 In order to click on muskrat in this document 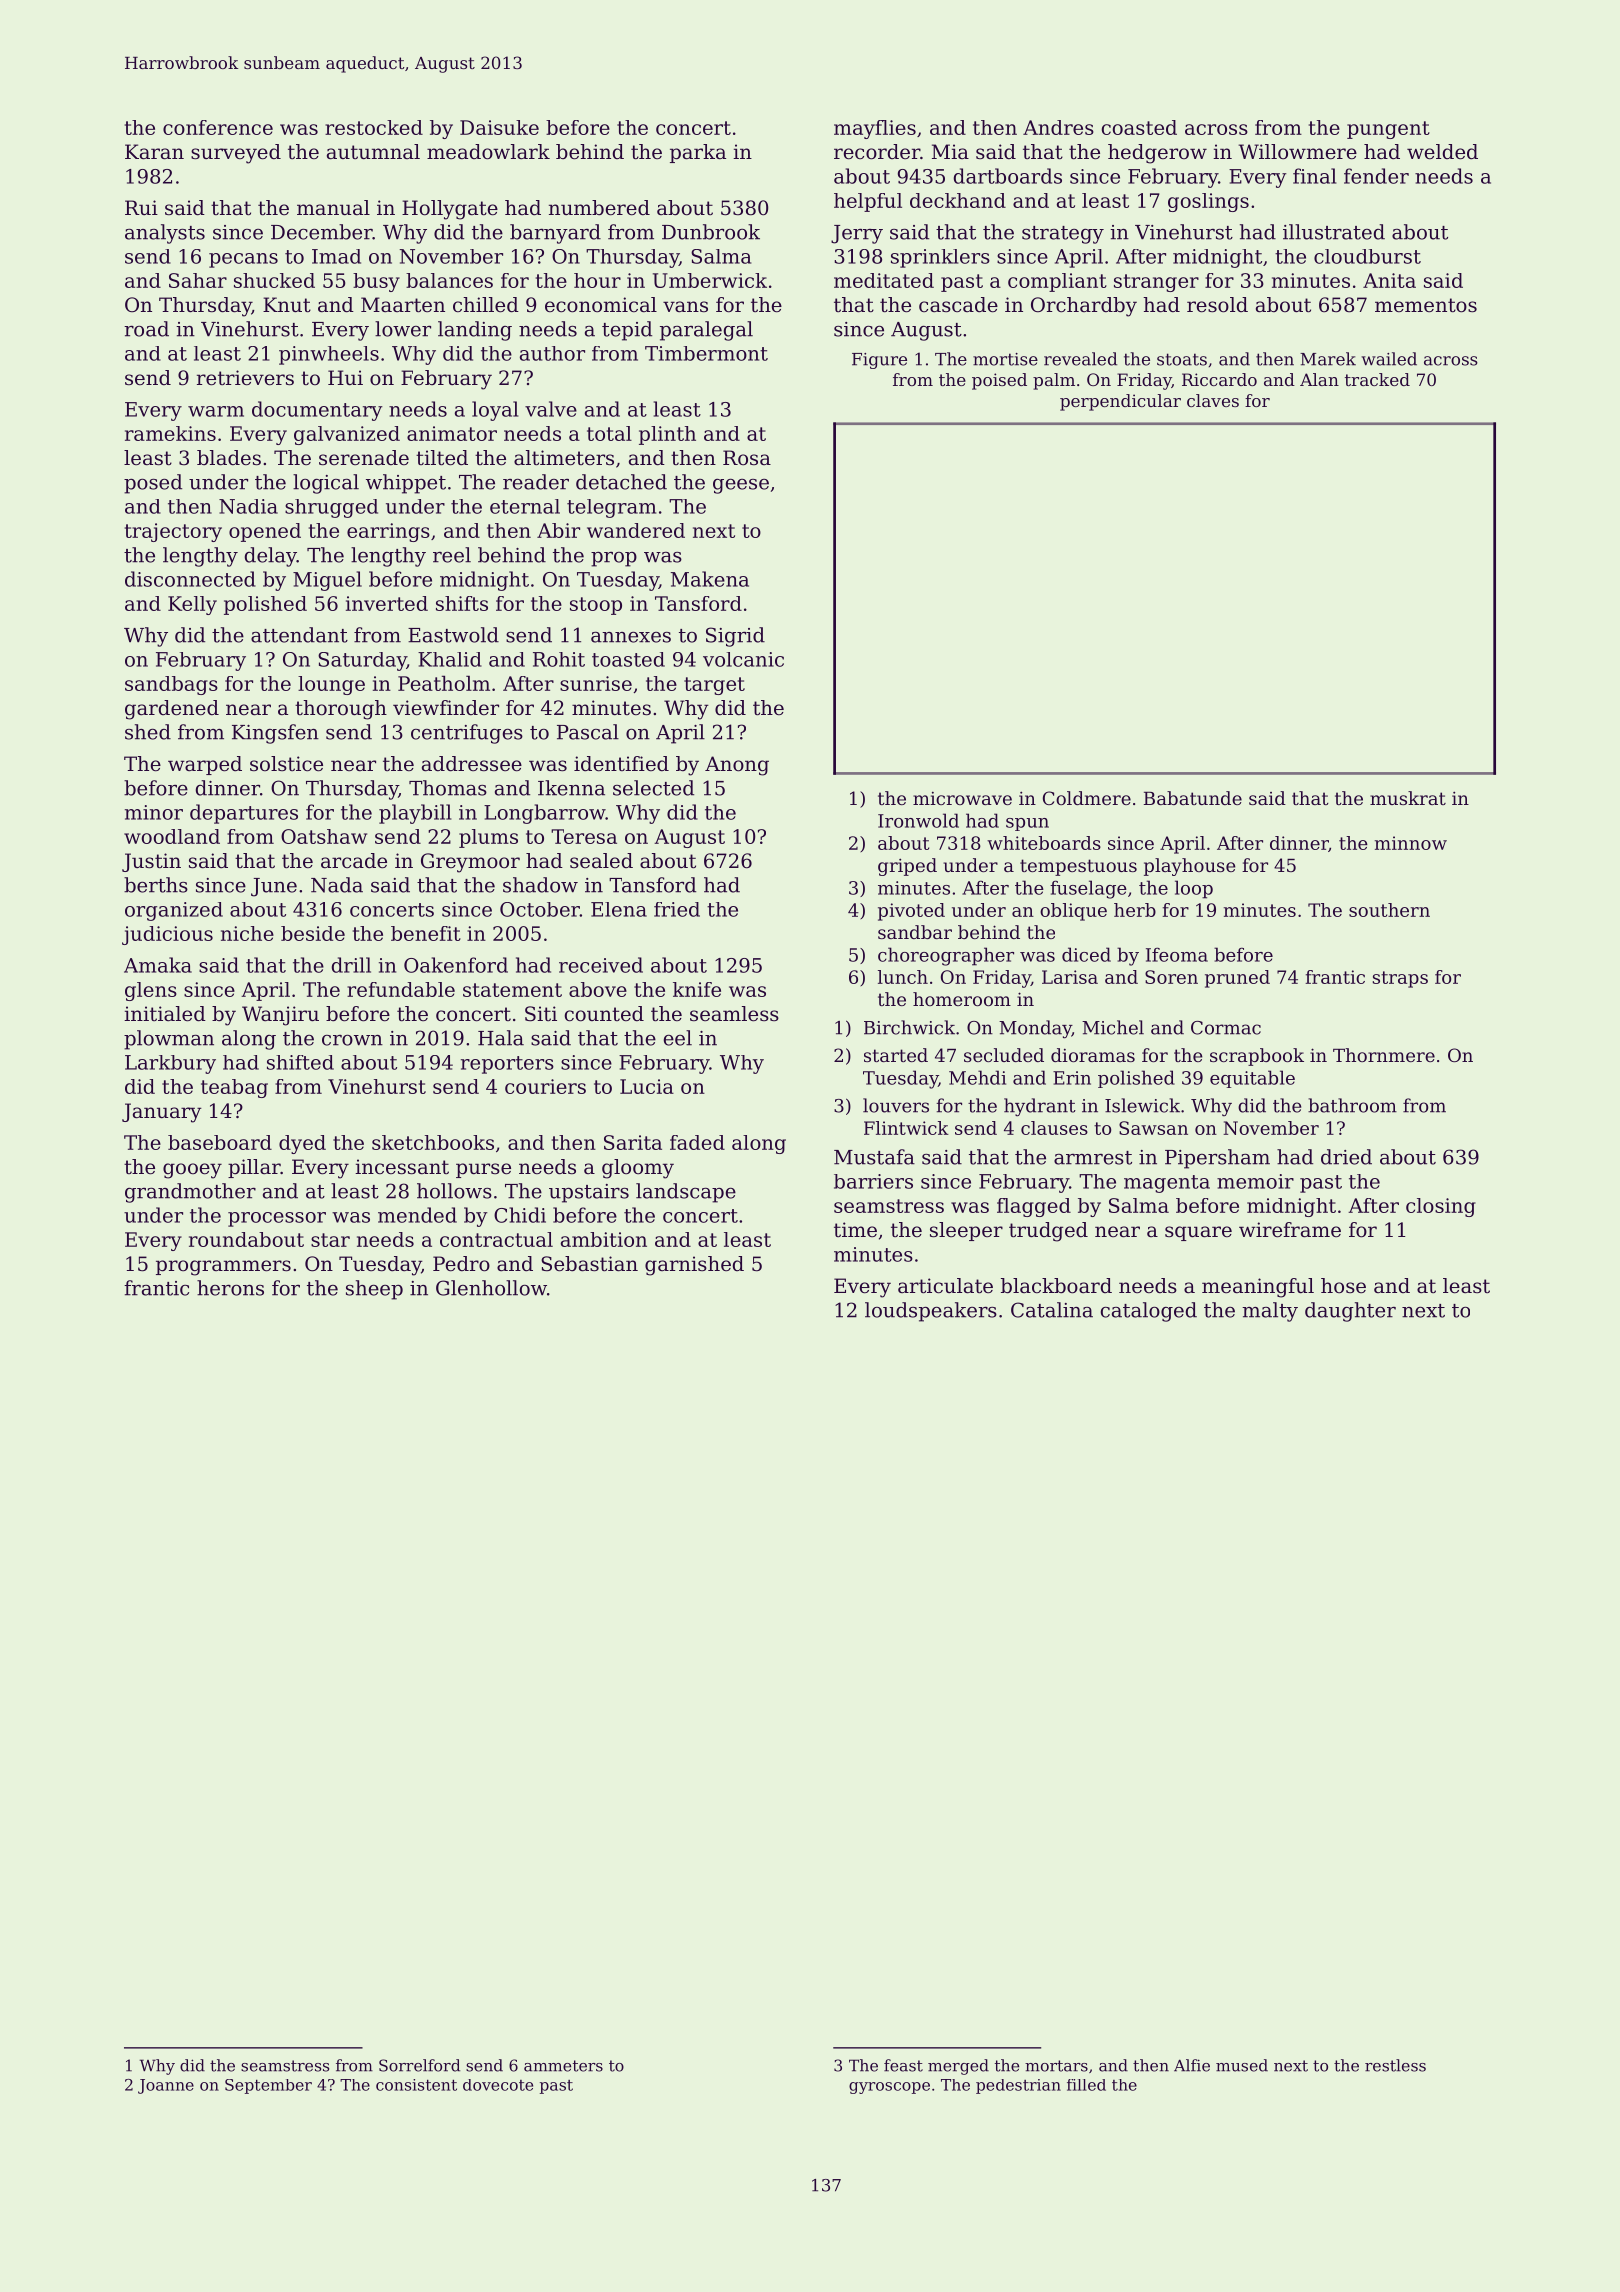, I will do `click(1408, 798)`.
